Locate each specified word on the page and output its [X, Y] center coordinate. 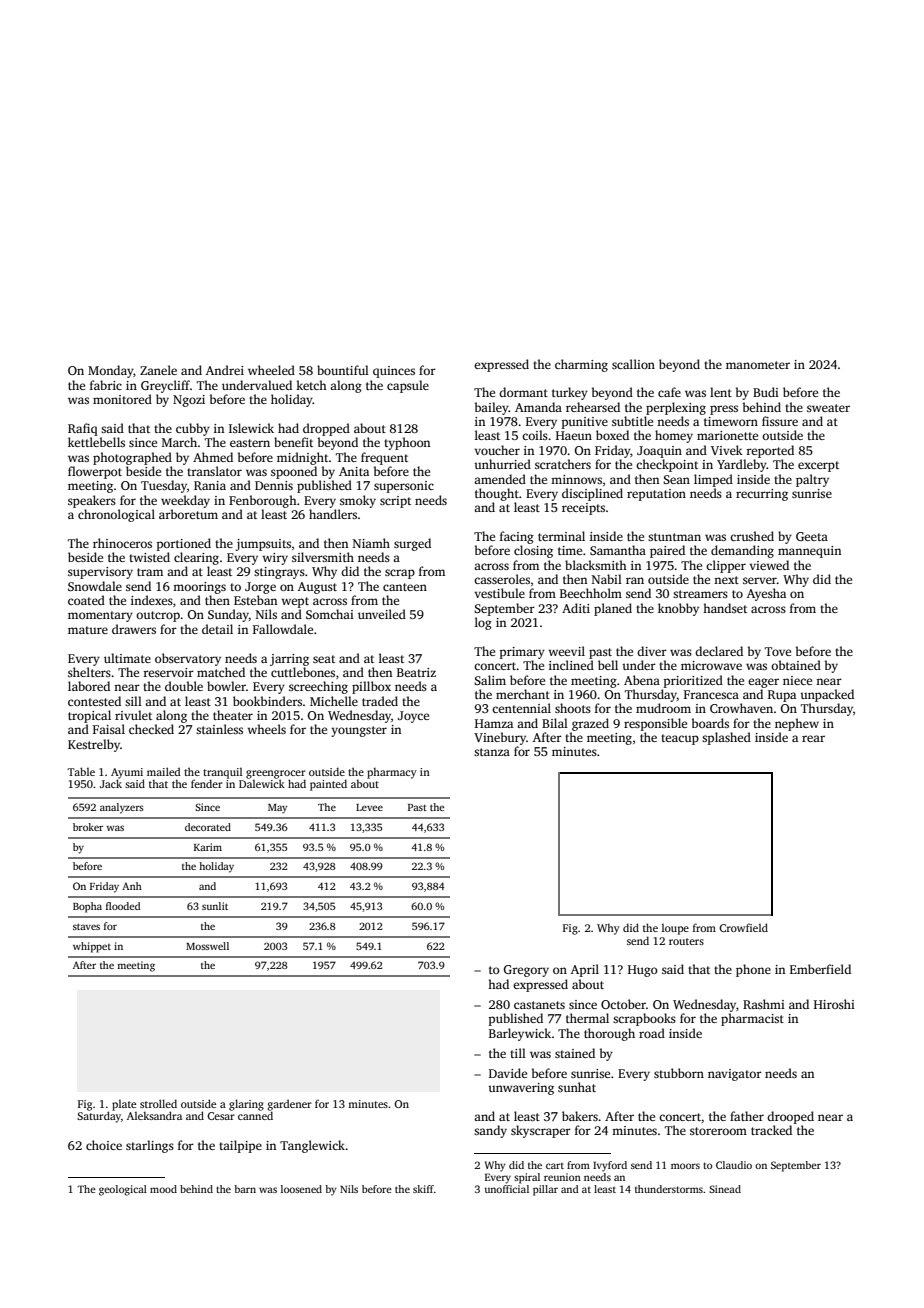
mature [88, 630]
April [585, 970]
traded [380, 701]
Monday [110, 371]
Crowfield [743, 927]
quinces [394, 372]
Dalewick [262, 783]
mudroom [663, 708]
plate [124, 1105]
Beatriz [416, 672]
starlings [150, 1146]
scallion [633, 364]
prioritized [693, 681]
